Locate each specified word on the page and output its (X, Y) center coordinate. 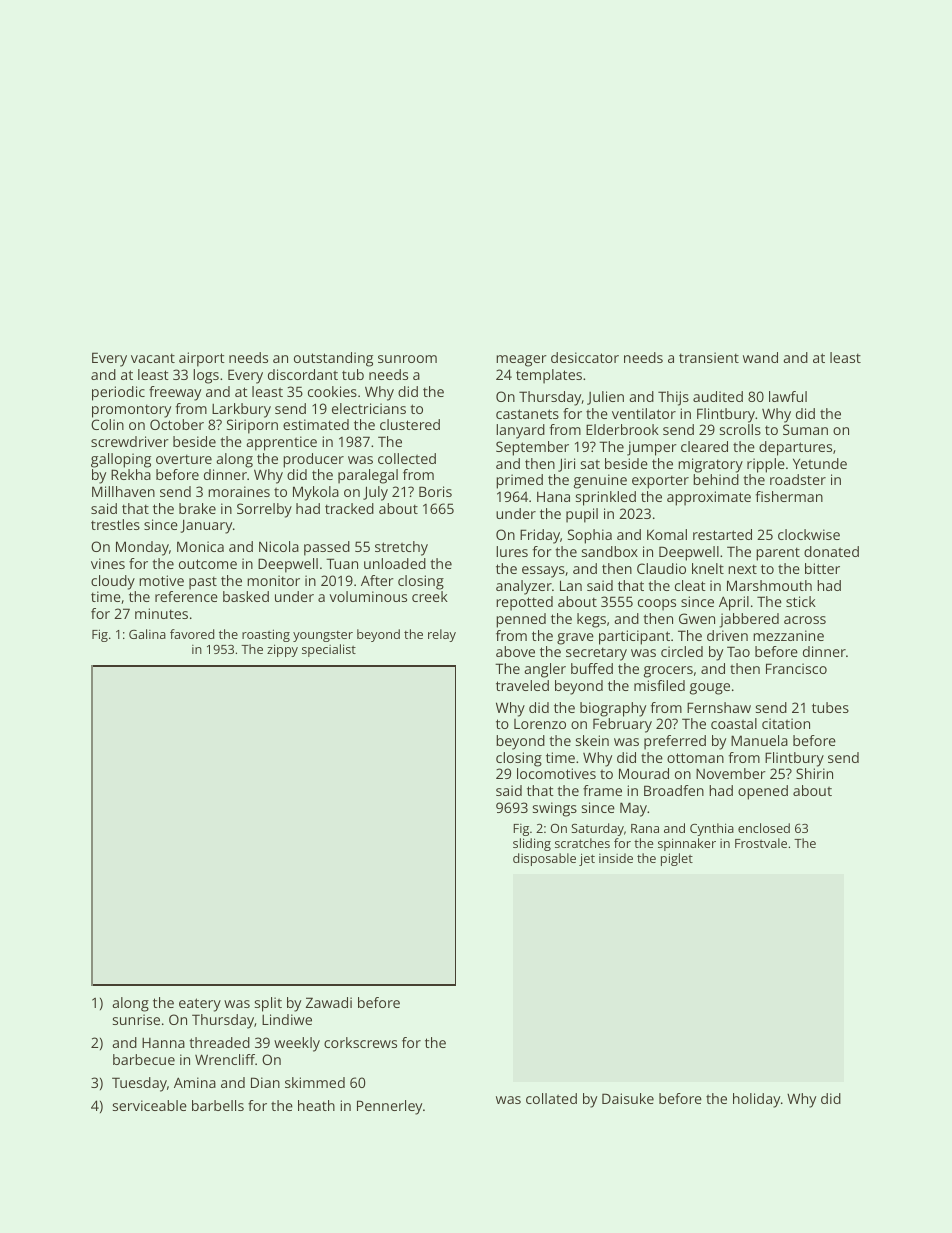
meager (521, 361)
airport (202, 359)
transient (709, 357)
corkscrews (360, 1042)
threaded (219, 1042)
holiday (756, 1100)
